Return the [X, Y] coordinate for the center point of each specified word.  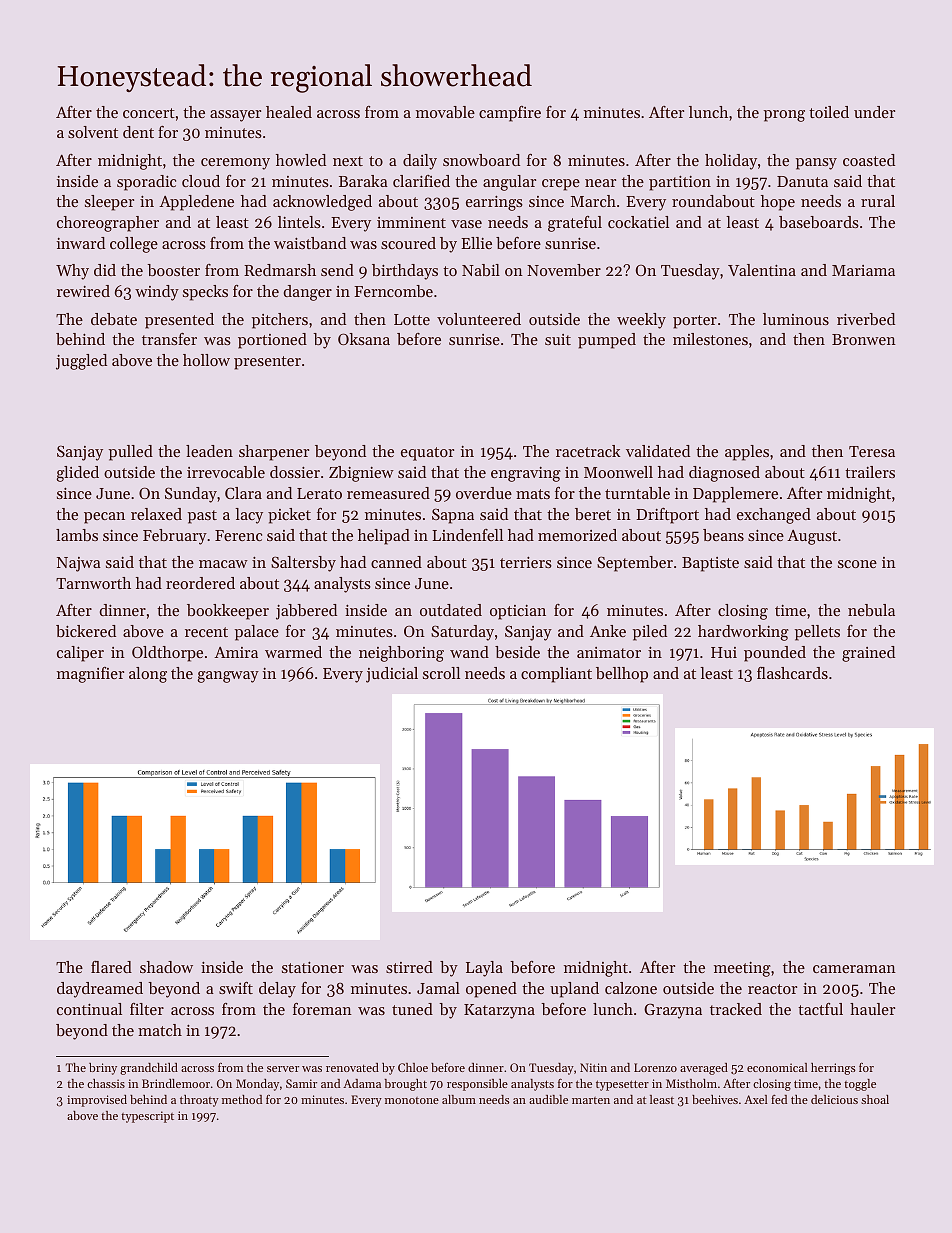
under [874, 112]
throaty [199, 1101]
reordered [200, 583]
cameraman [854, 969]
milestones [710, 339]
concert [149, 113]
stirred [409, 967]
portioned [272, 341]
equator [427, 454]
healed [289, 112]
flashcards [792, 673]
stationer [313, 967]
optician [518, 612]
